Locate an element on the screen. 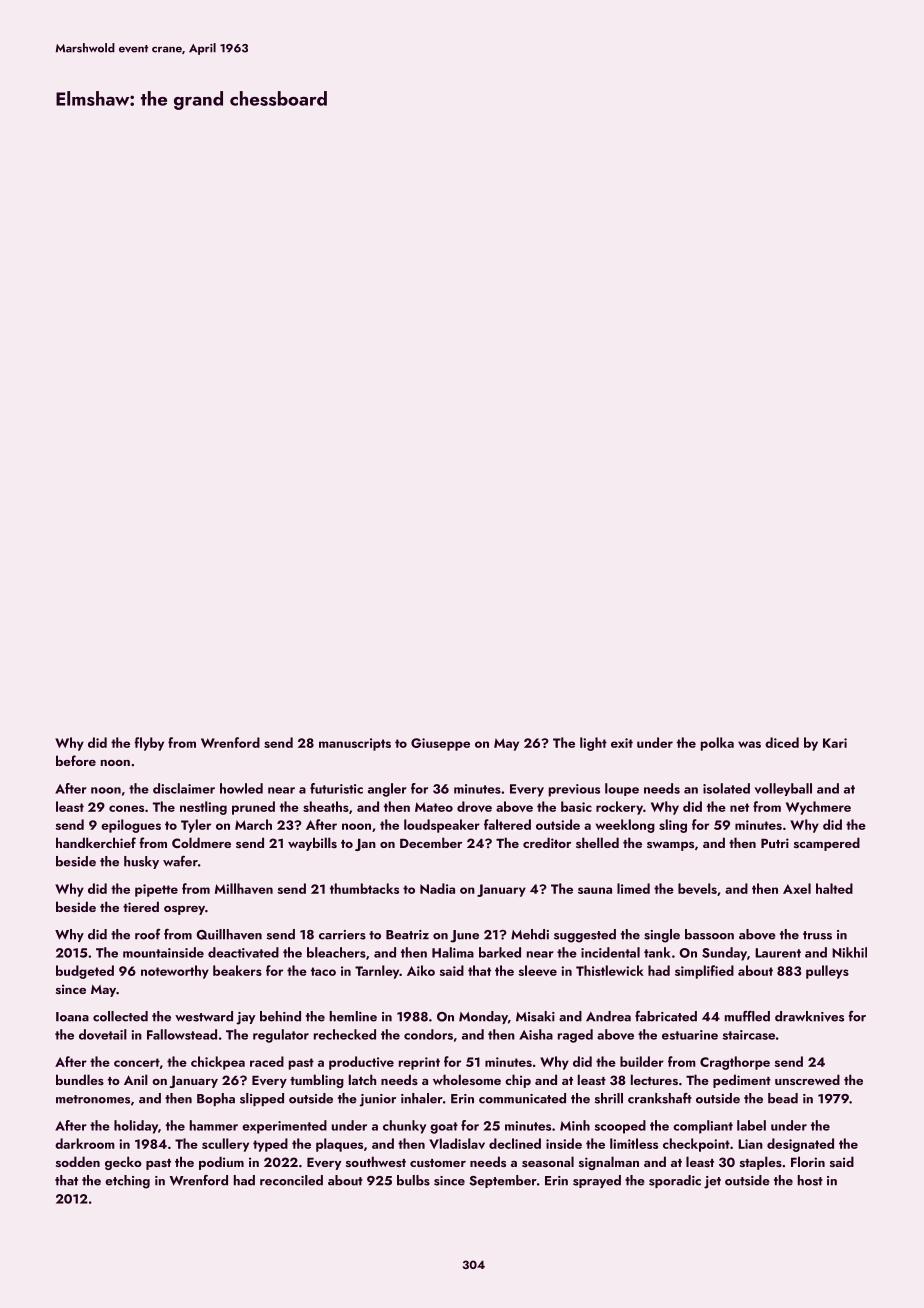 Image resolution: width=924 pixels, height=1308 pixels. exit is located at coordinates (622, 743).
